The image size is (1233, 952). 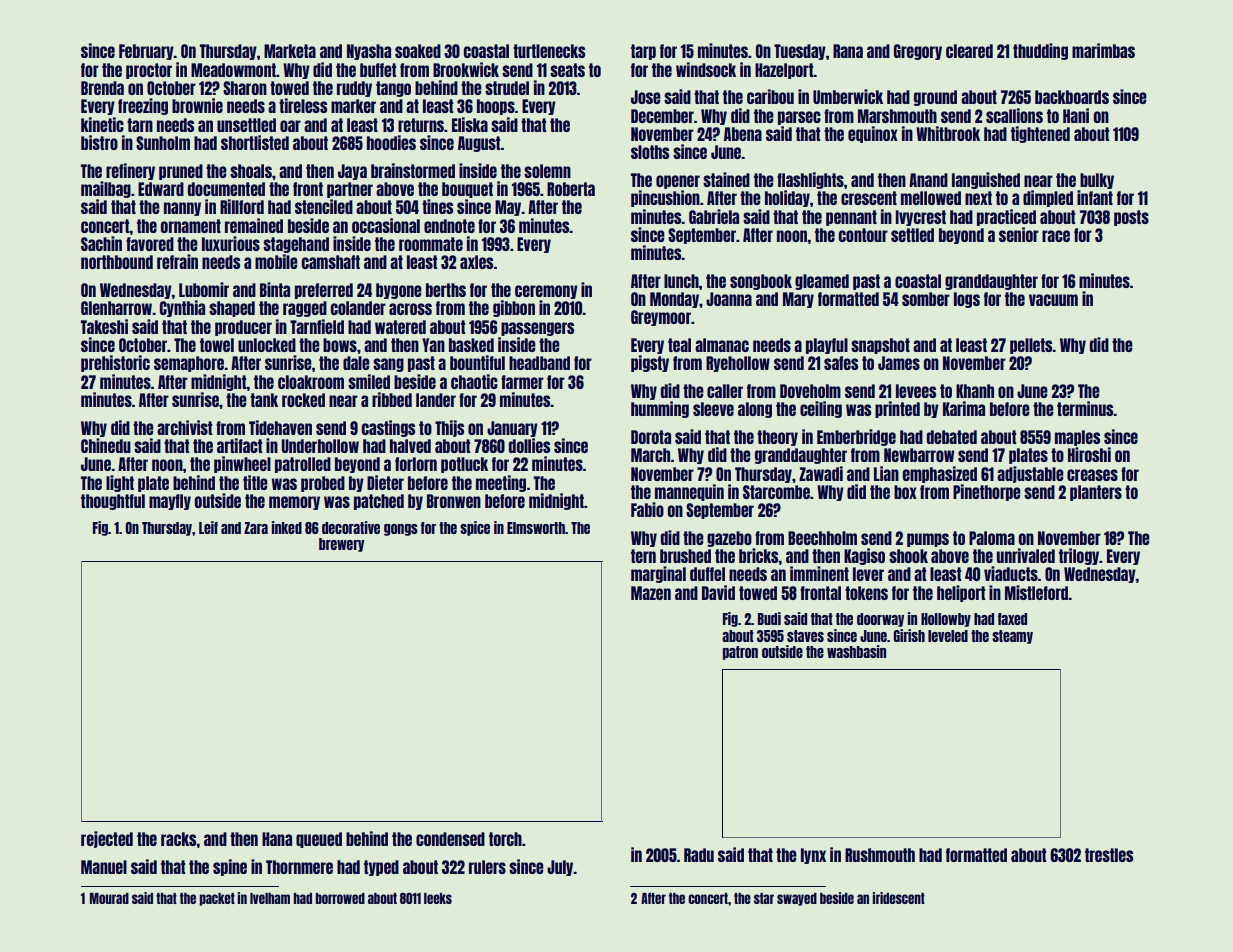 What do you see at coordinates (536, 528) in the screenshot?
I see `Elmsworth` at bounding box center [536, 528].
